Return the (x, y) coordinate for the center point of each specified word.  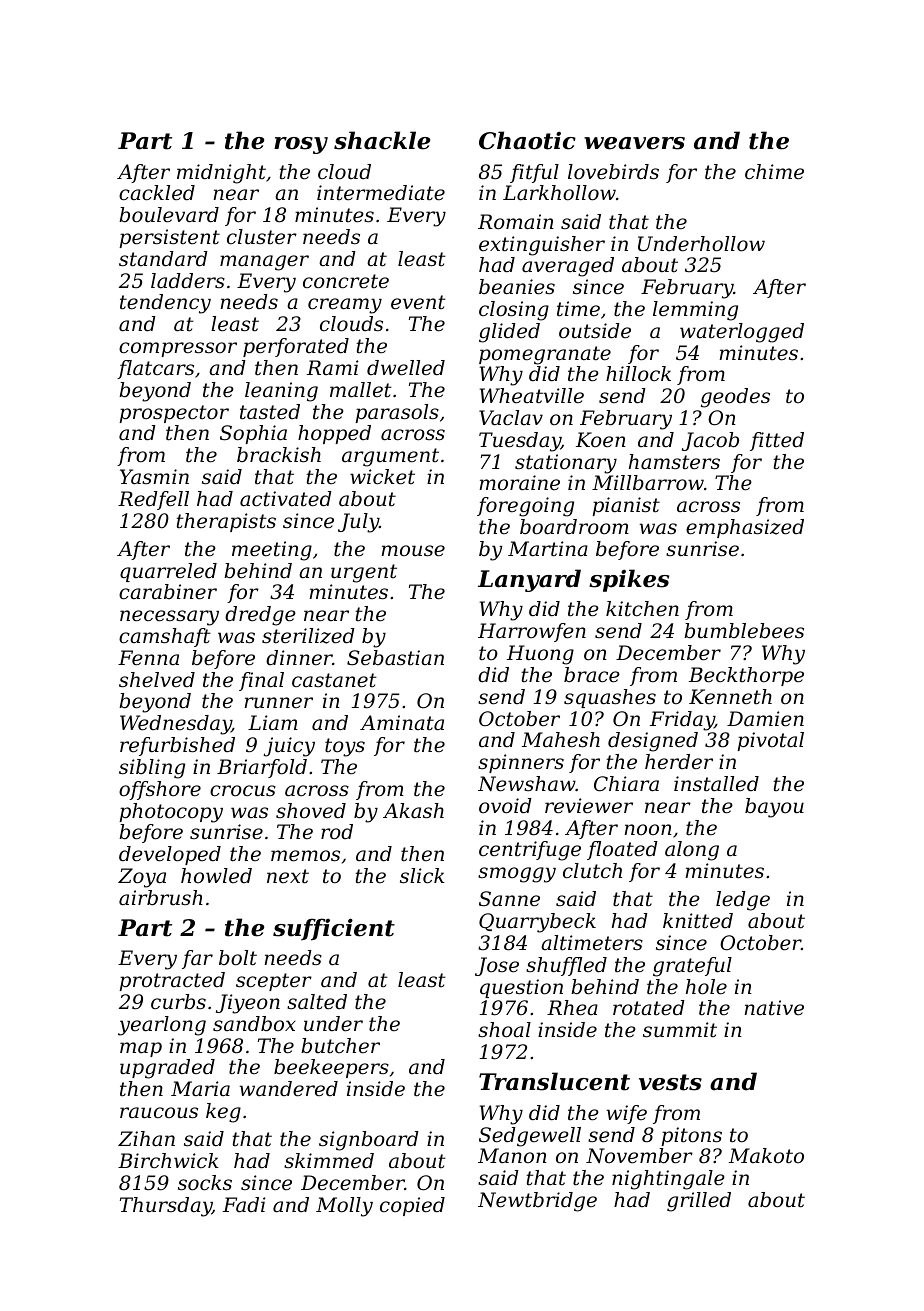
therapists (226, 522)
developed (170, 855)
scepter (274, 982)
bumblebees (744, 631)
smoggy (517, 875)
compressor (178, 349)
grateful (692, 967)
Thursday (166, 1207)
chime (774, 171)
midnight (221, 174)
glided (509, 333)
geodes (735, 398)
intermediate (381, 193)
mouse (413, 551)
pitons (691, 1136)
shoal (504, 1030)
